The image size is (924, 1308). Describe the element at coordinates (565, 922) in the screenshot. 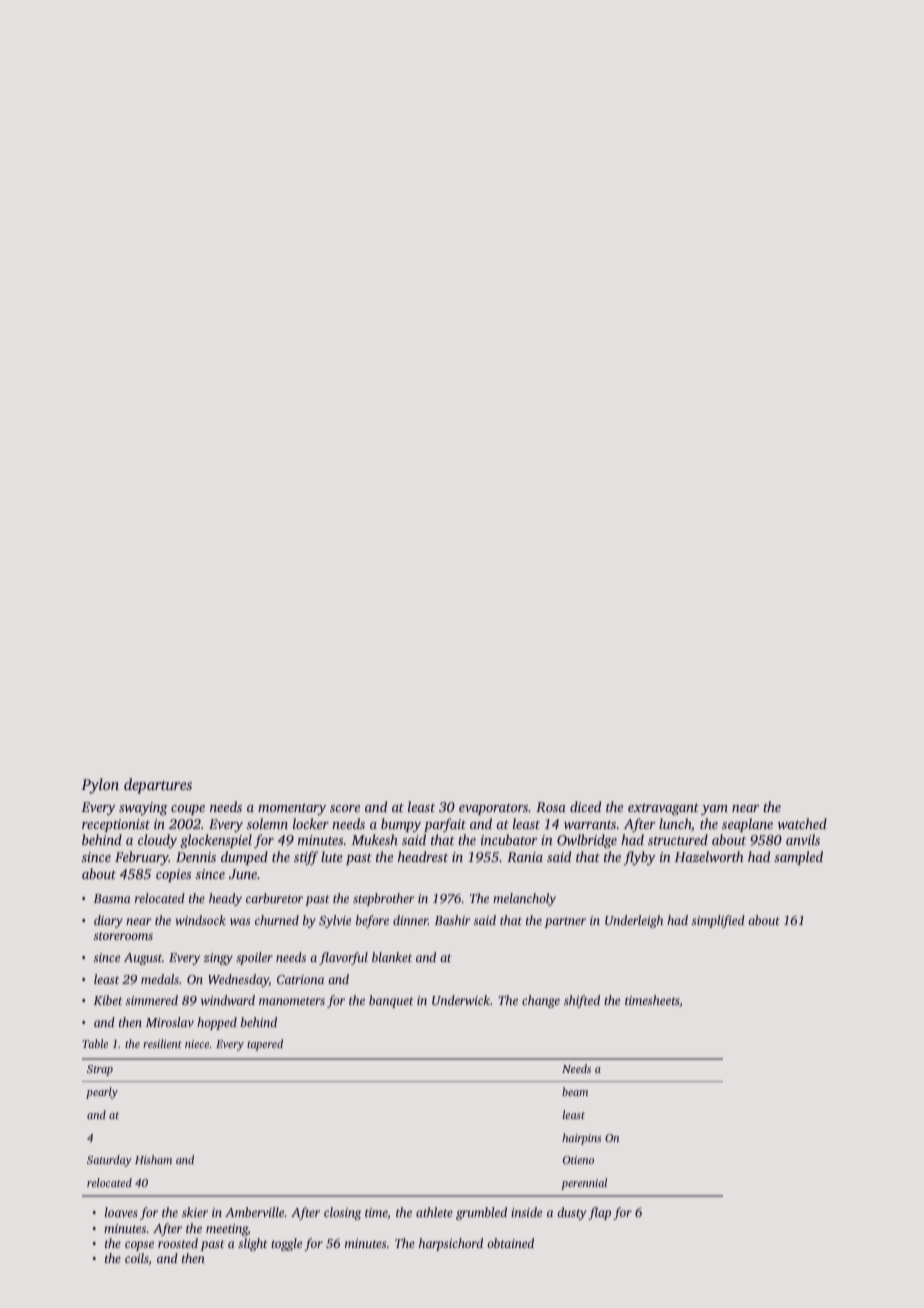

I see `partner` at that location.
